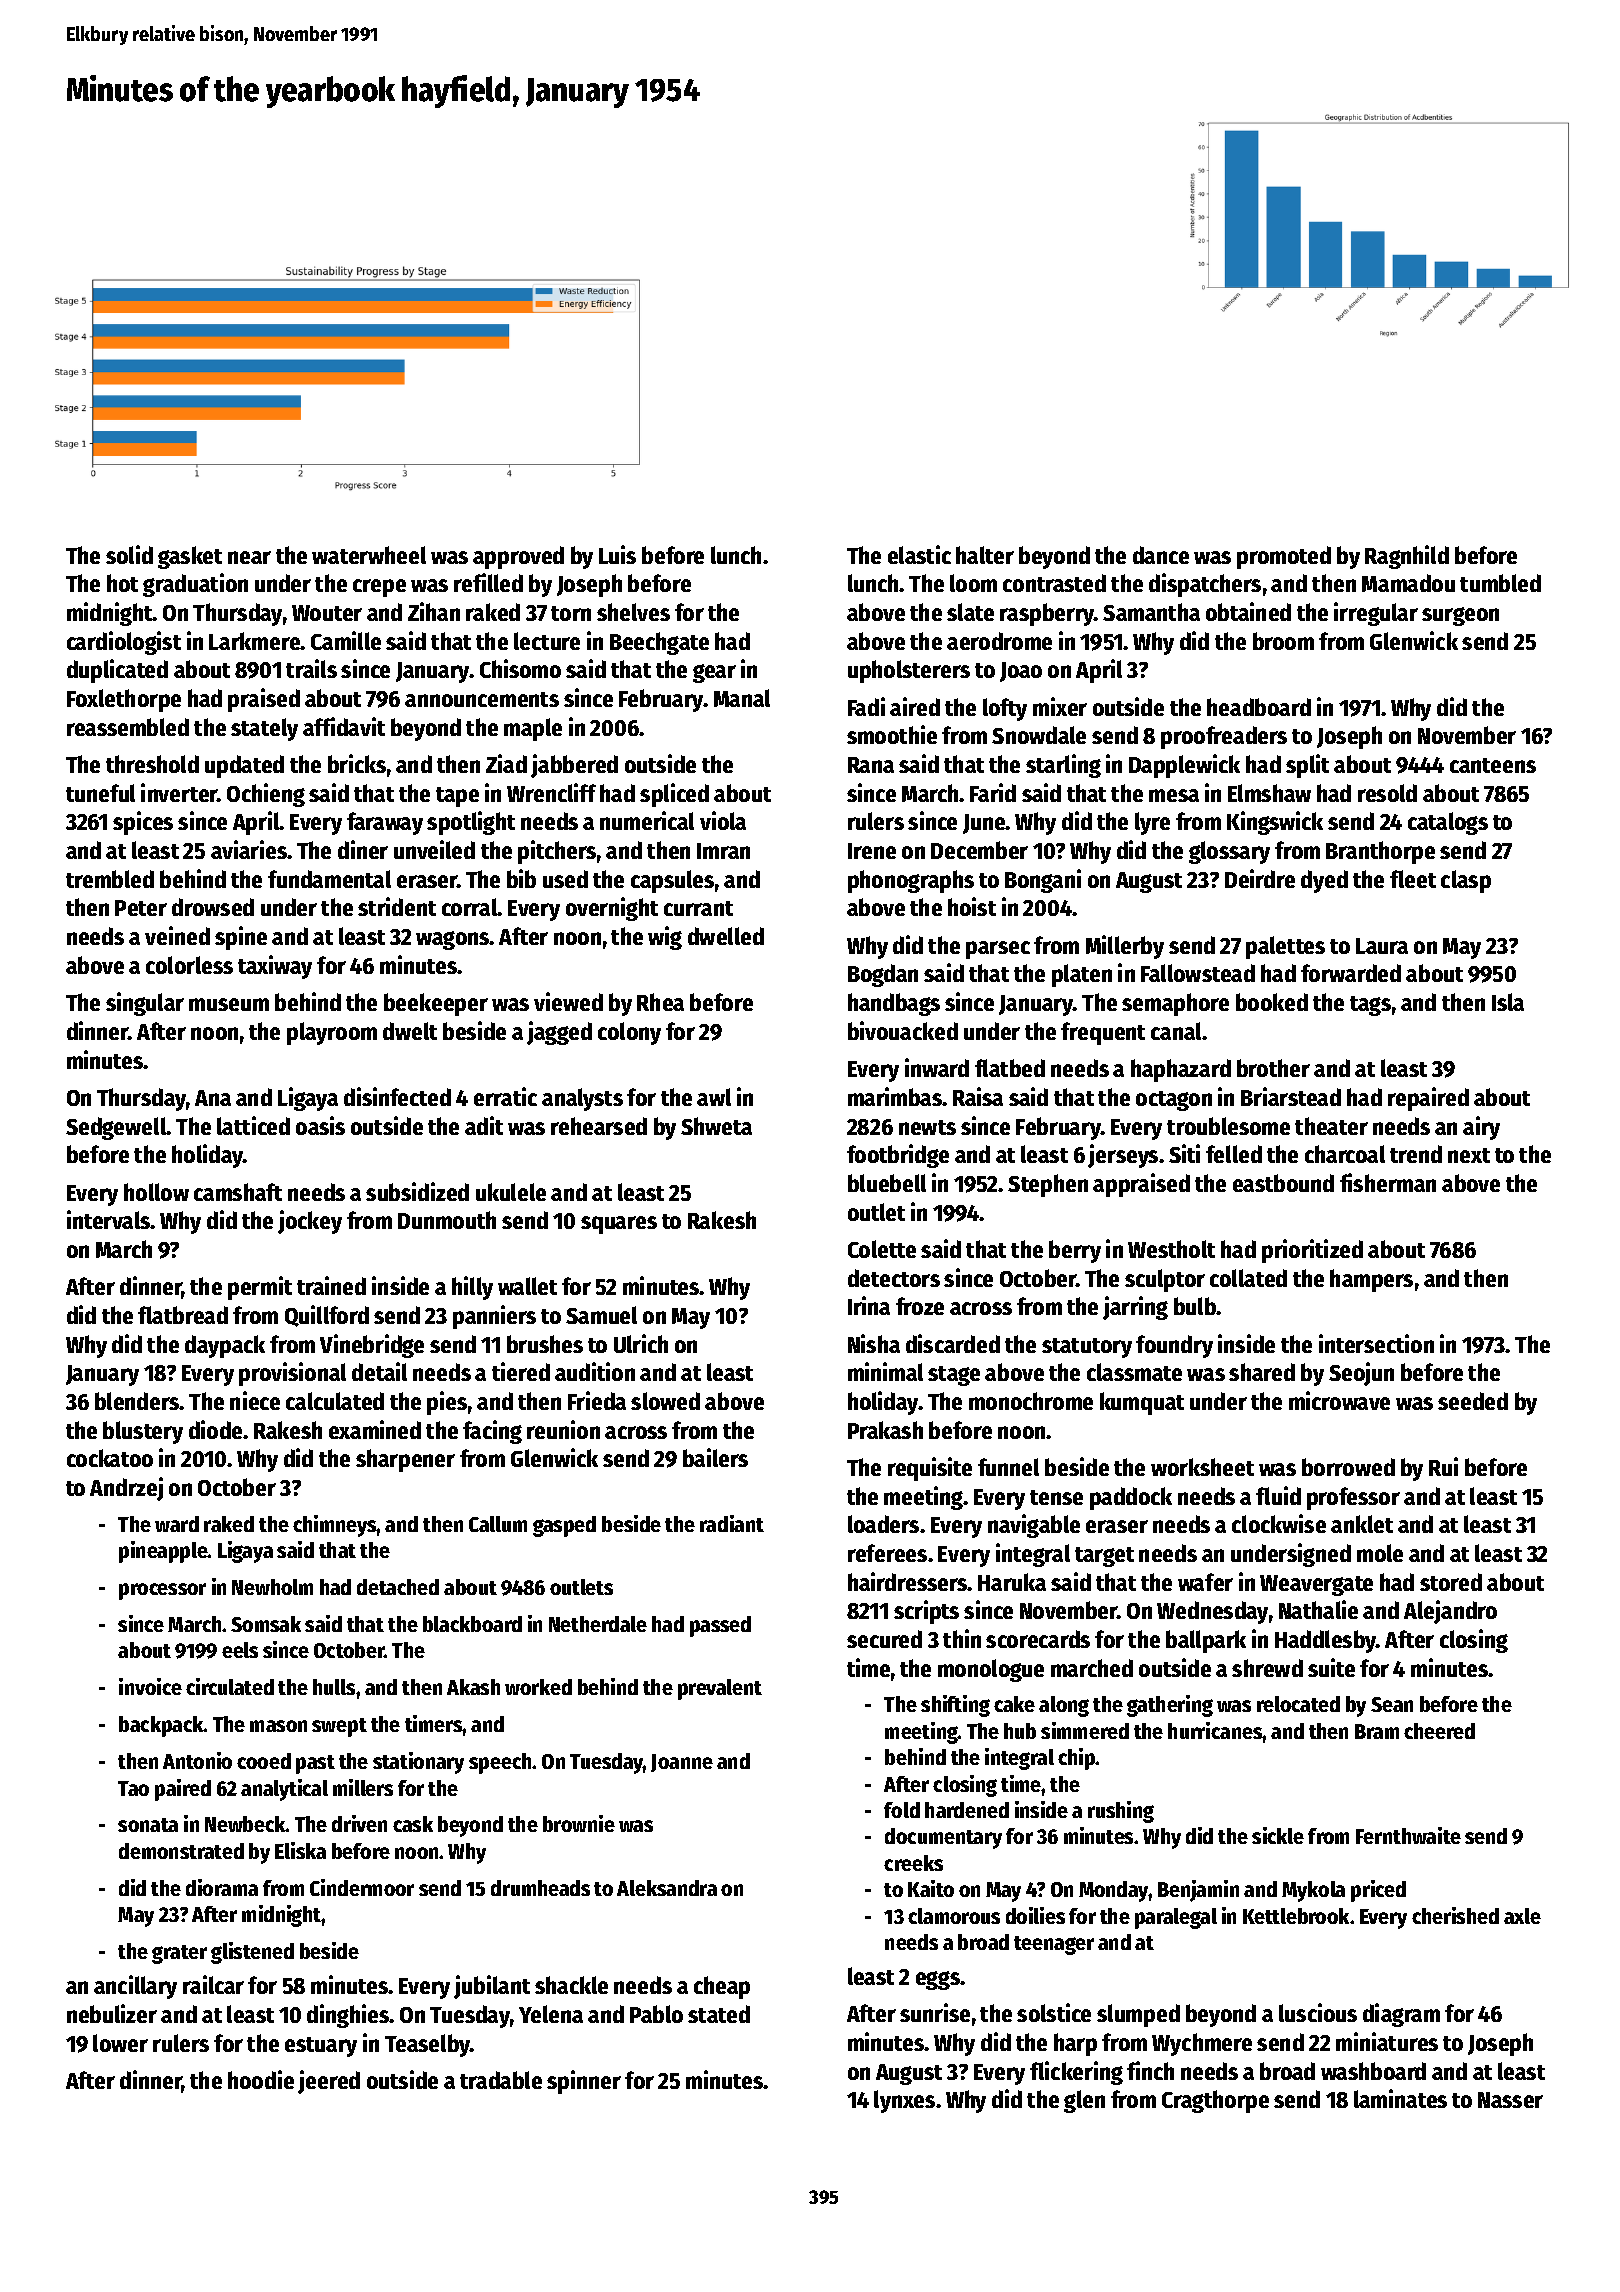 Image resolution: width=1620 pixels, height=2292 pixels. Describe the element at coordinates (895, 1096) in the page. I see `marimbas` at that location.
